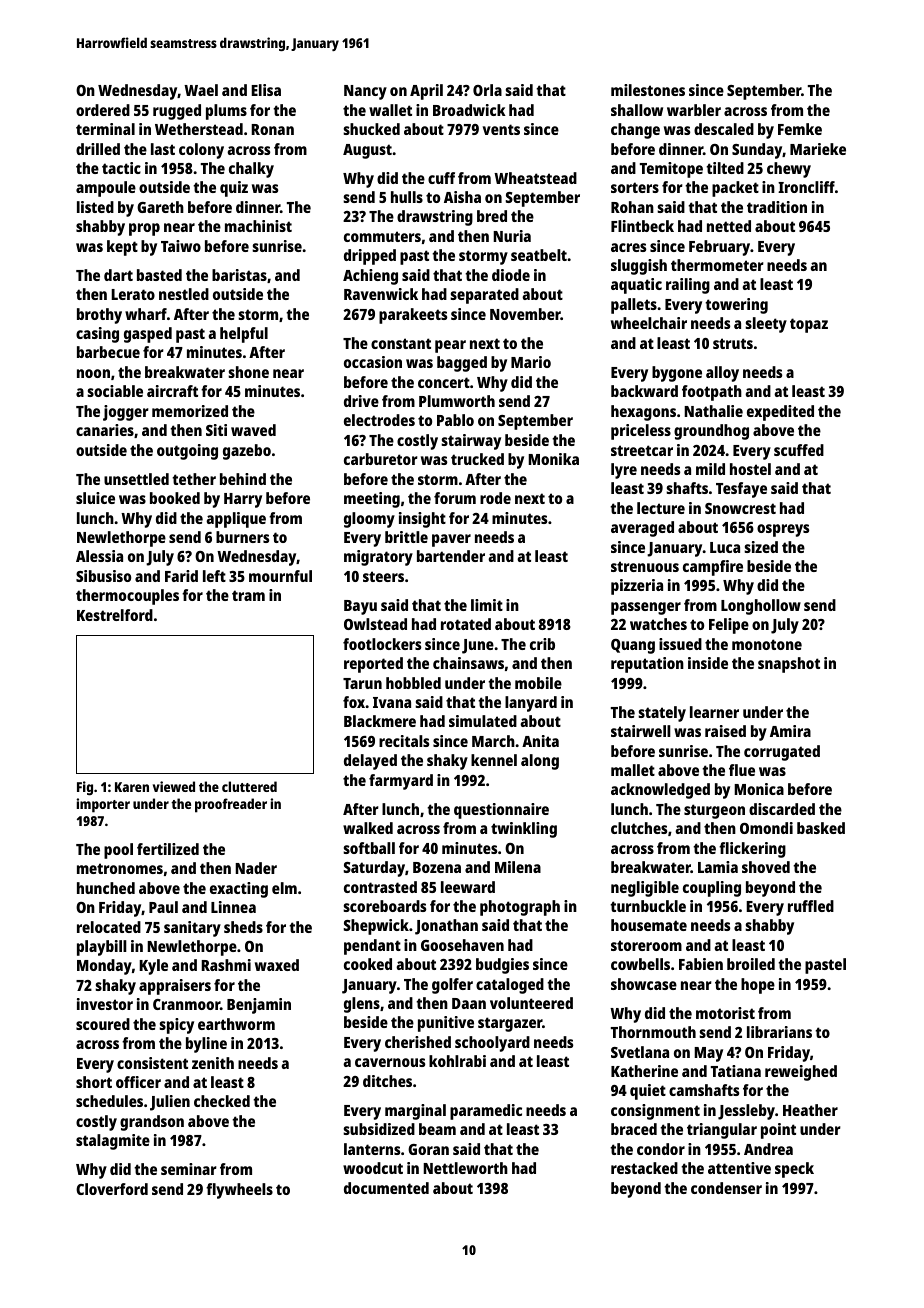 The height and width of the page is (1308, 924). Describe the element at coordinates (249, 786) in the page. I see `cluttered` at that location.
